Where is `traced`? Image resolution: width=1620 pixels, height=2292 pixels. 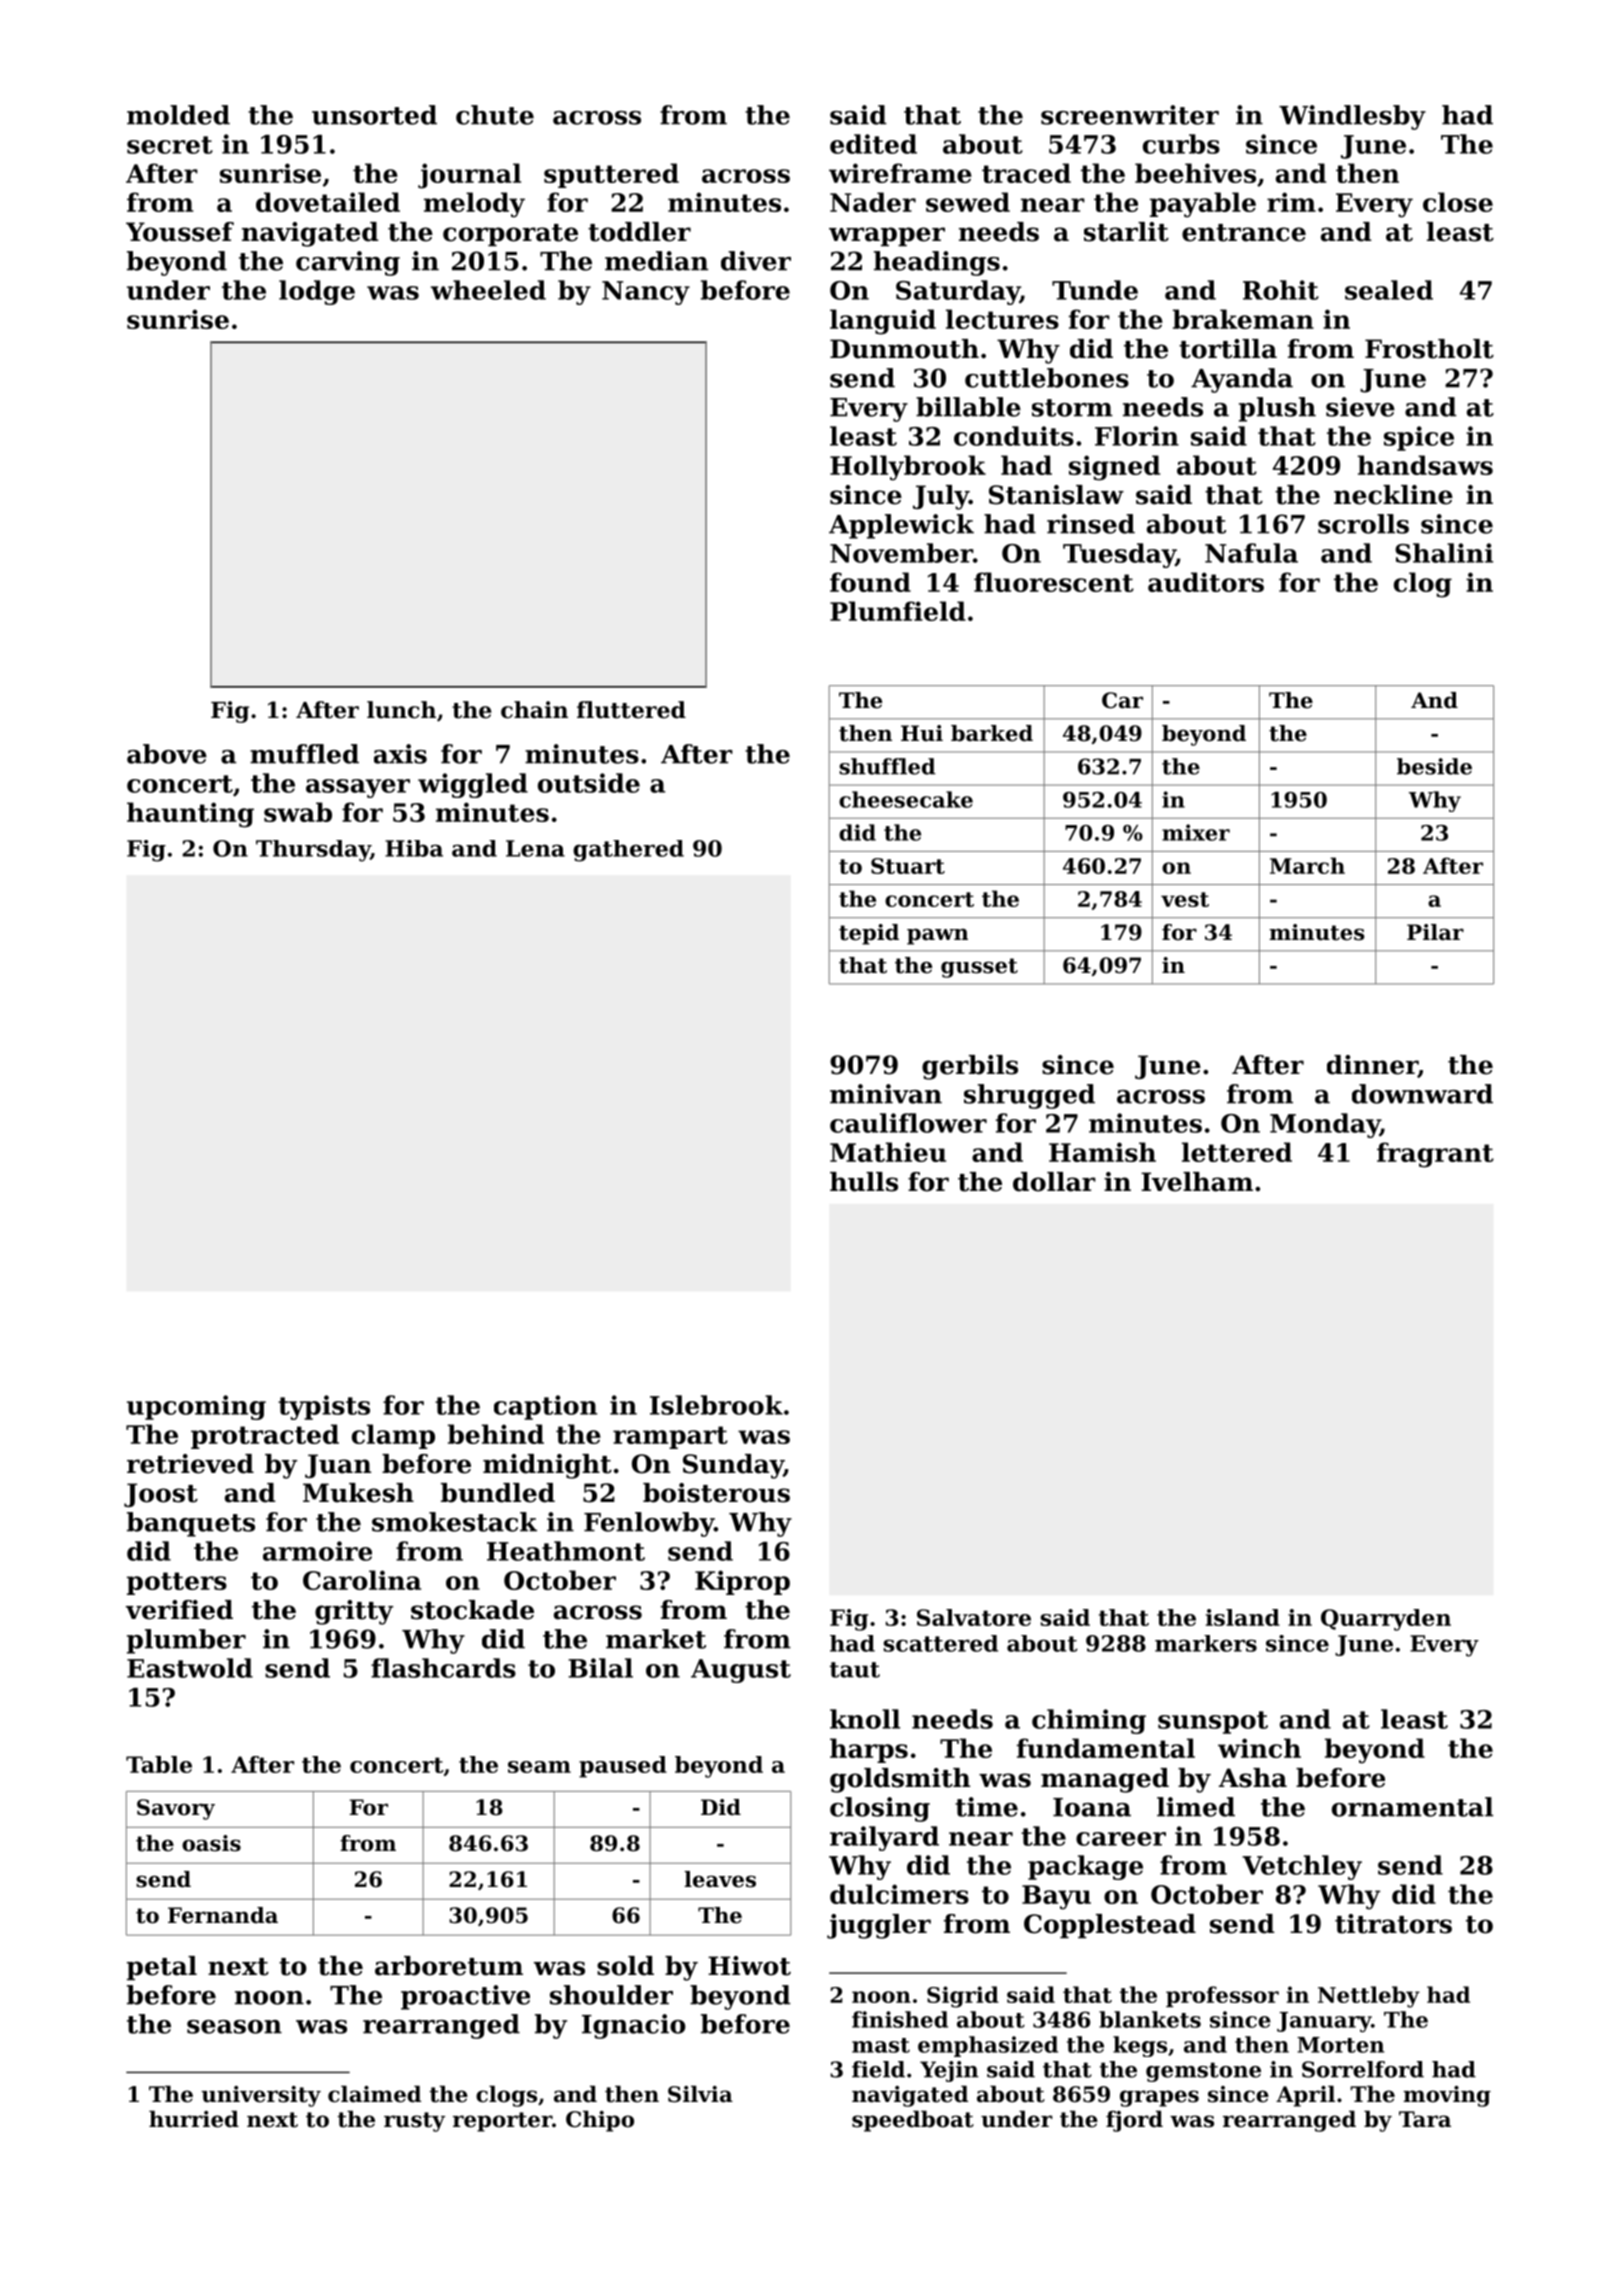 traced is located at coordinates (1026, 173).
